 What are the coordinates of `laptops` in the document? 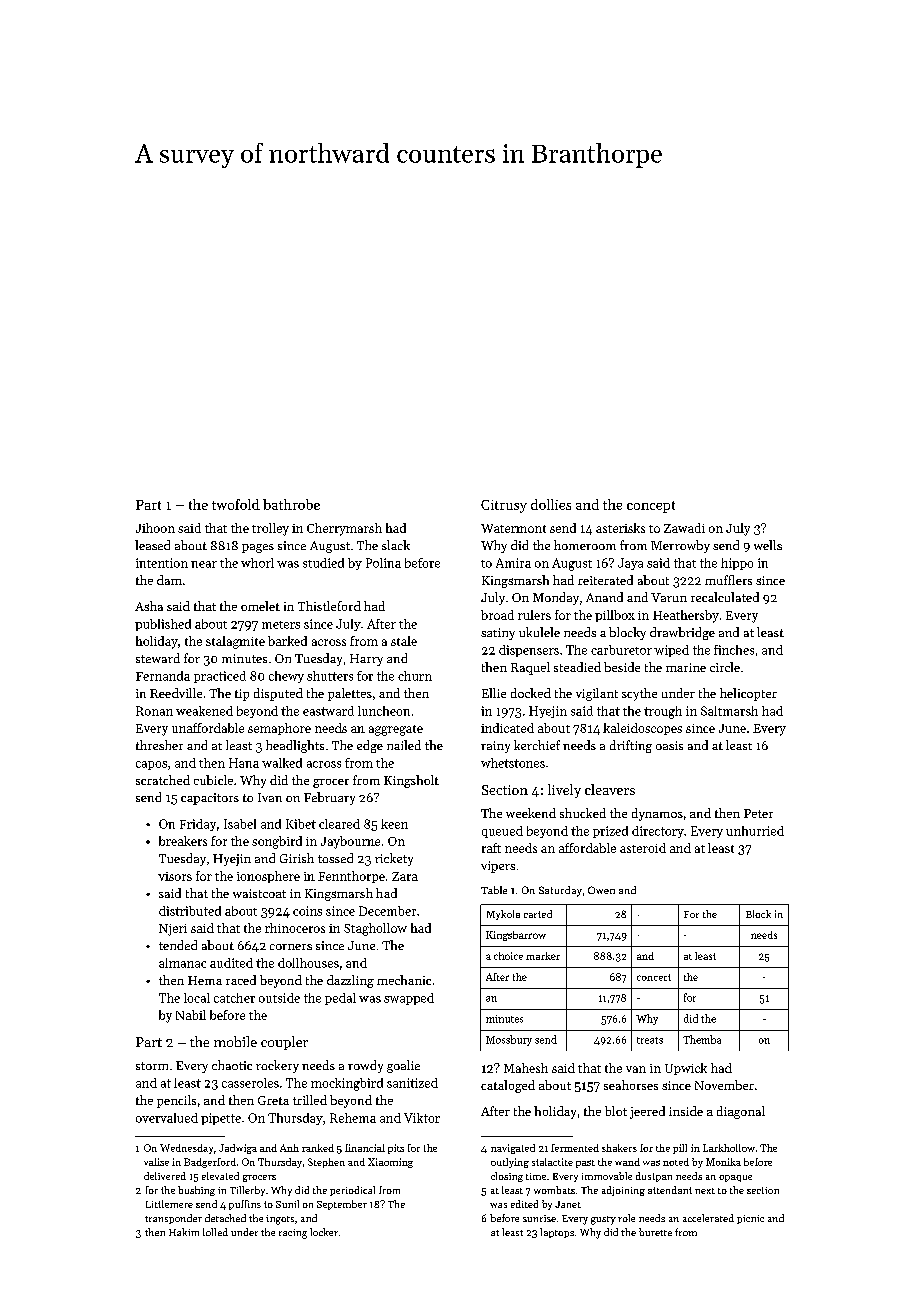 It's located at (557, 1233).
